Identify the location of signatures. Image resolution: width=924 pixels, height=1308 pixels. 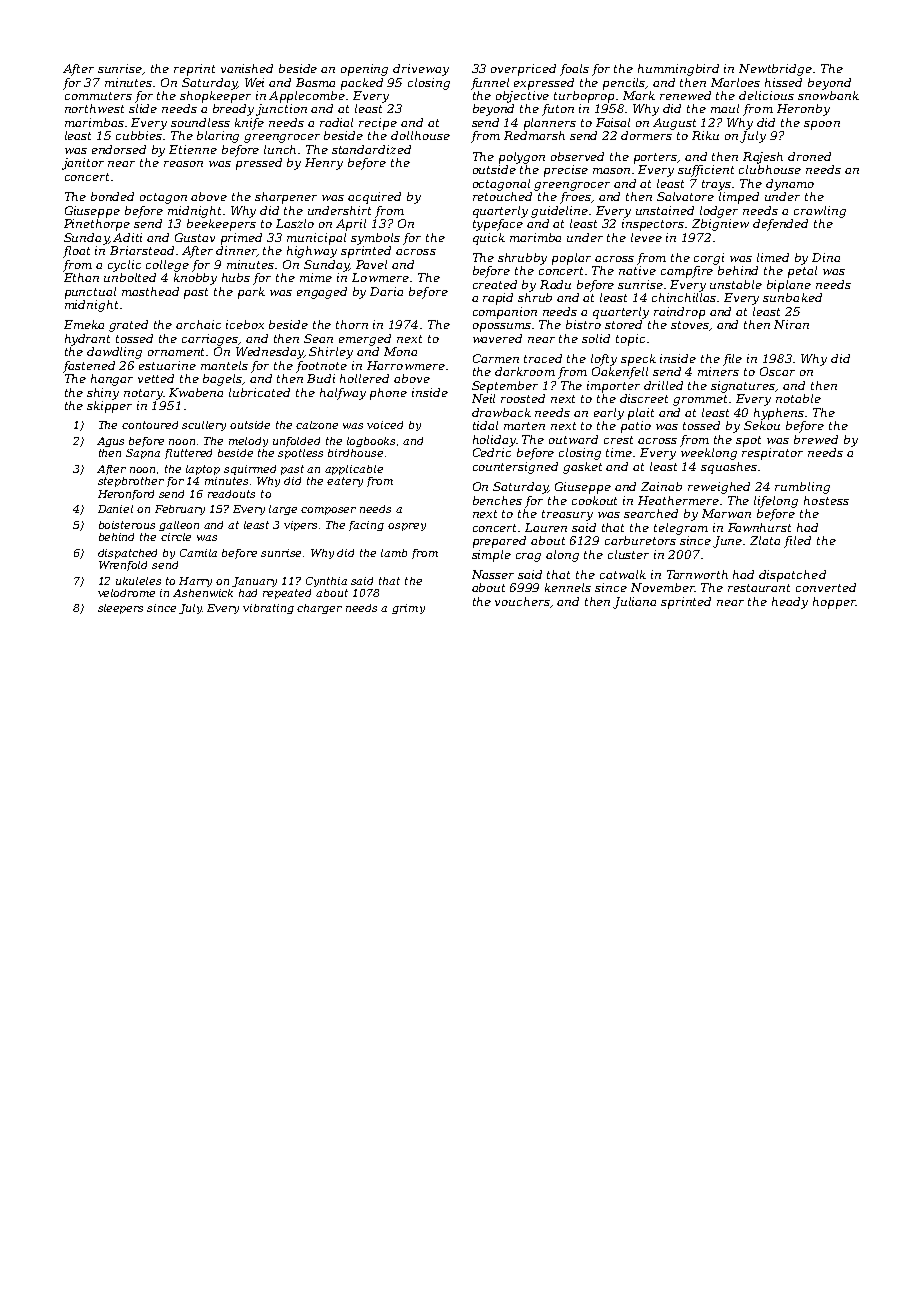
(743, 387).
